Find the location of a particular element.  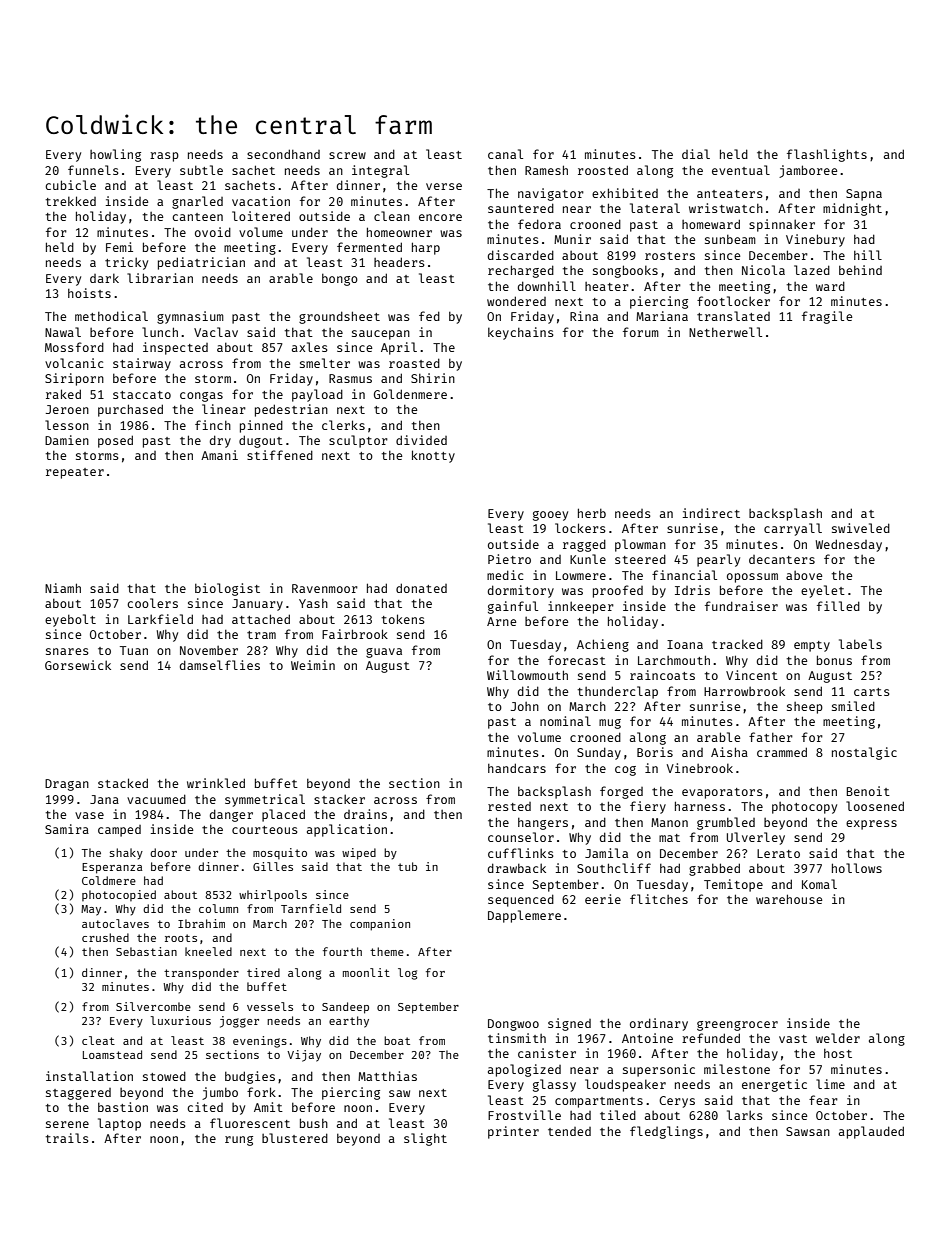

trails is located at coordinates (67, 1138).
